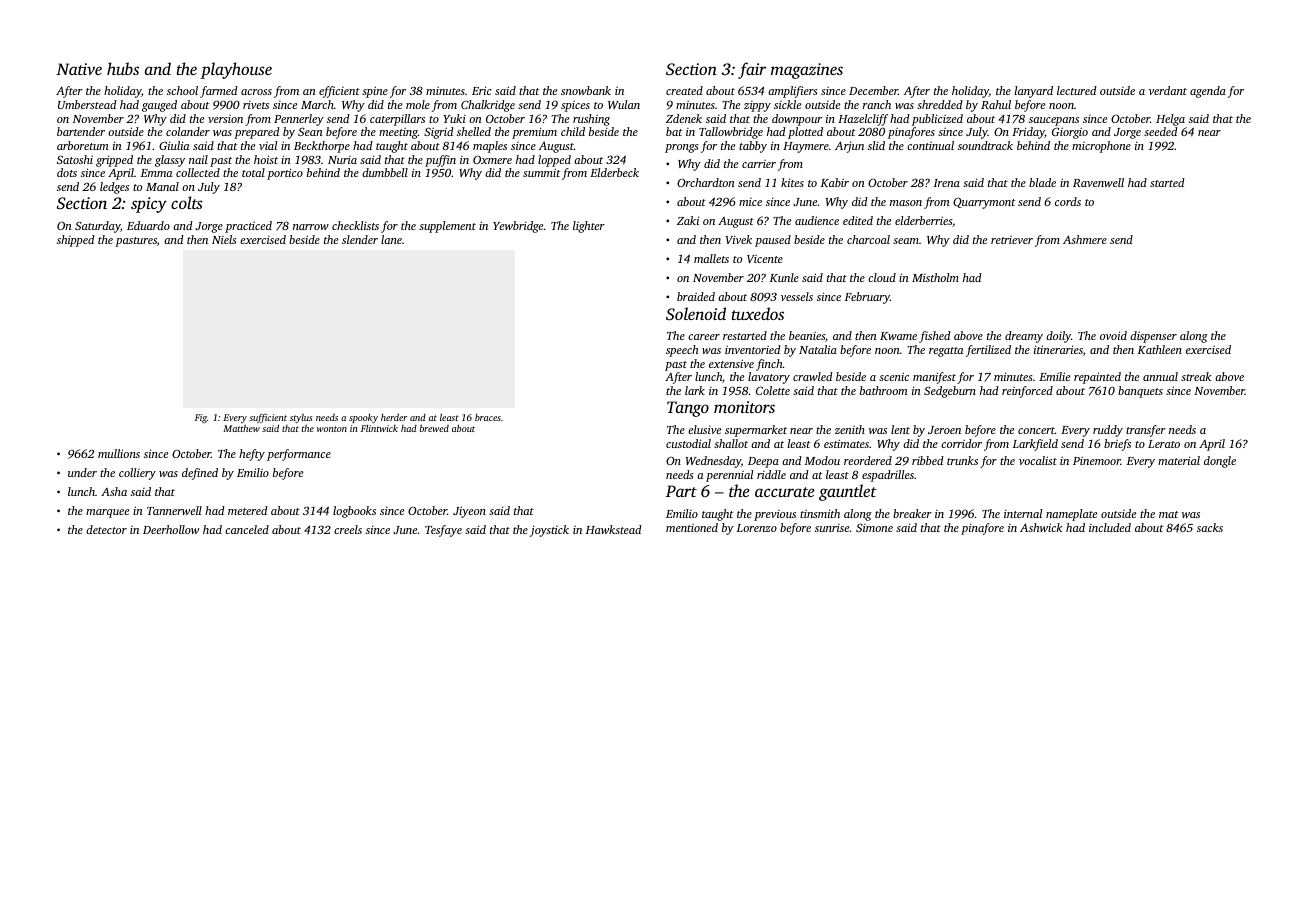 The height and width of the page is (924, 1308). I want to click on agenda, so click(1208, 92).
